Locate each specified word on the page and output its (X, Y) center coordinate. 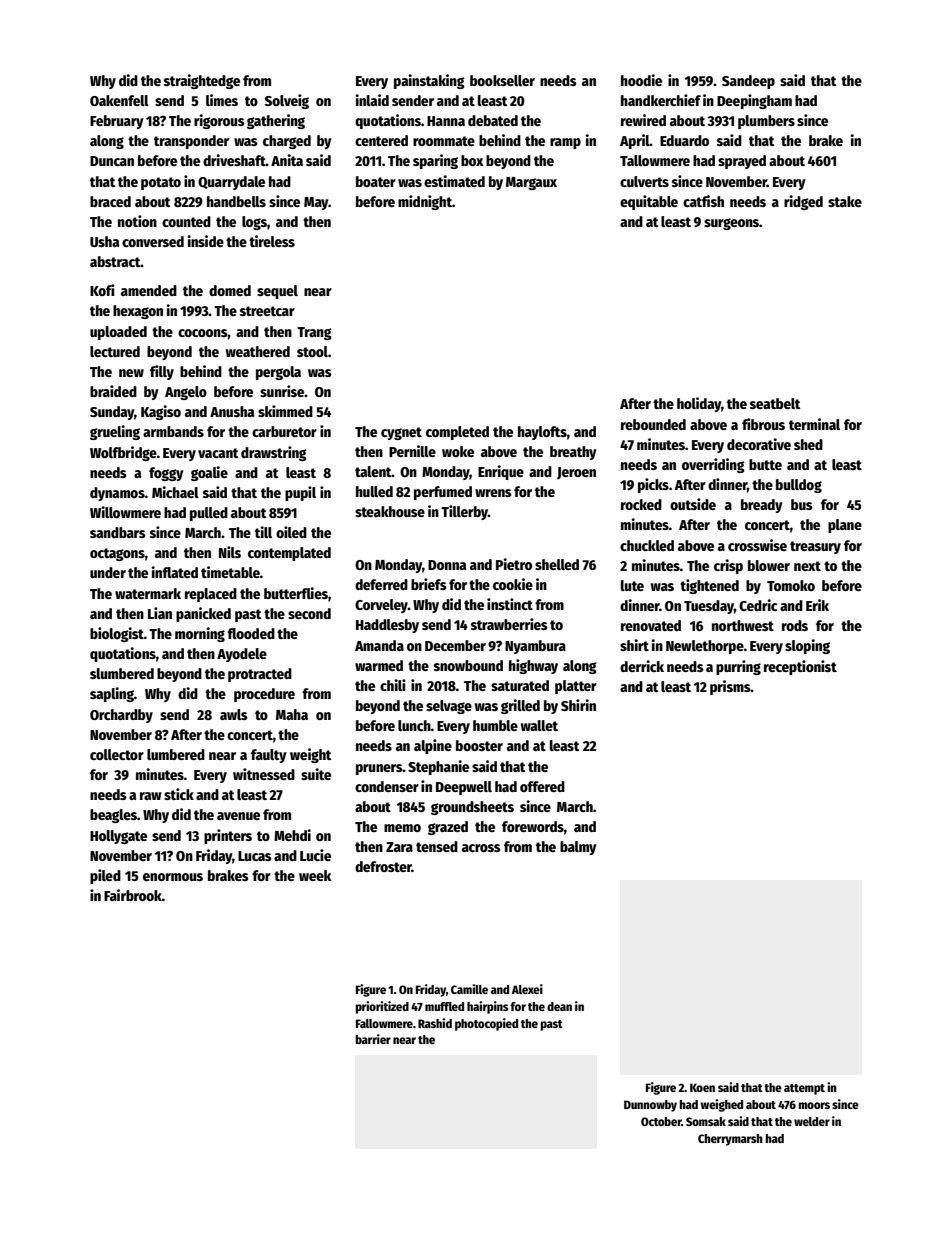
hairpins (487, 1007)
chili (393, 685)
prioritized (382, 1007)
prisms (730, 687)
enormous (173, 877)
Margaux (531, 183)
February (117, 122)
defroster (383, 866)
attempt (804, 1089)
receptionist (800, 667)
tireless (272, 241)
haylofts (542, 433)
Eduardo (684, 140)
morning (200, 634)
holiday (699, 404)
